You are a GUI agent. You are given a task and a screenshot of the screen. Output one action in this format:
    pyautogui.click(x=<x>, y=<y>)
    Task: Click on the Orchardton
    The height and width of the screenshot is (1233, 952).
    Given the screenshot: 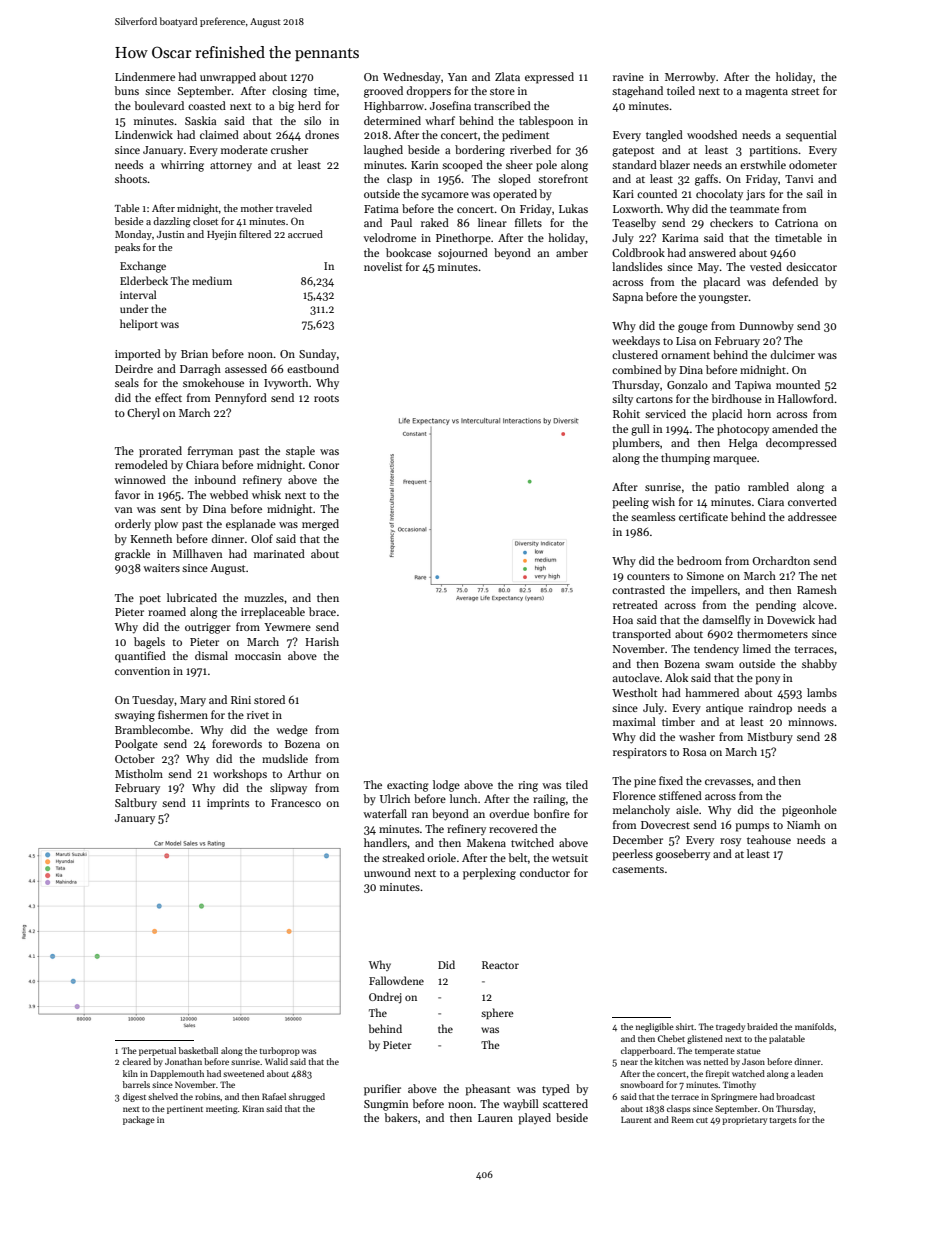 What is the action you would take?
    pyautogui.click(x=781, y=560)
